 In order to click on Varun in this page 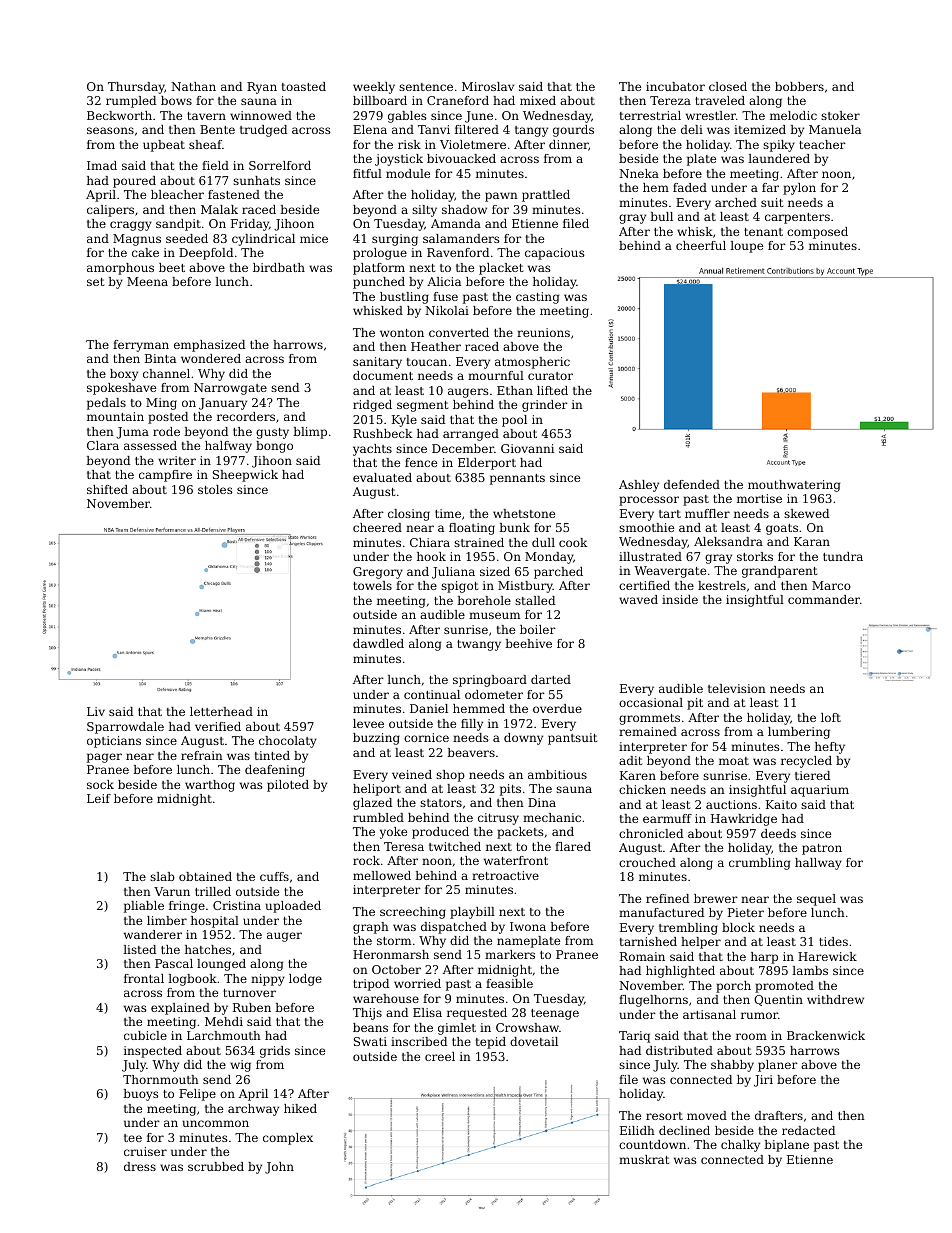, I will do `click(172, 891)`.
